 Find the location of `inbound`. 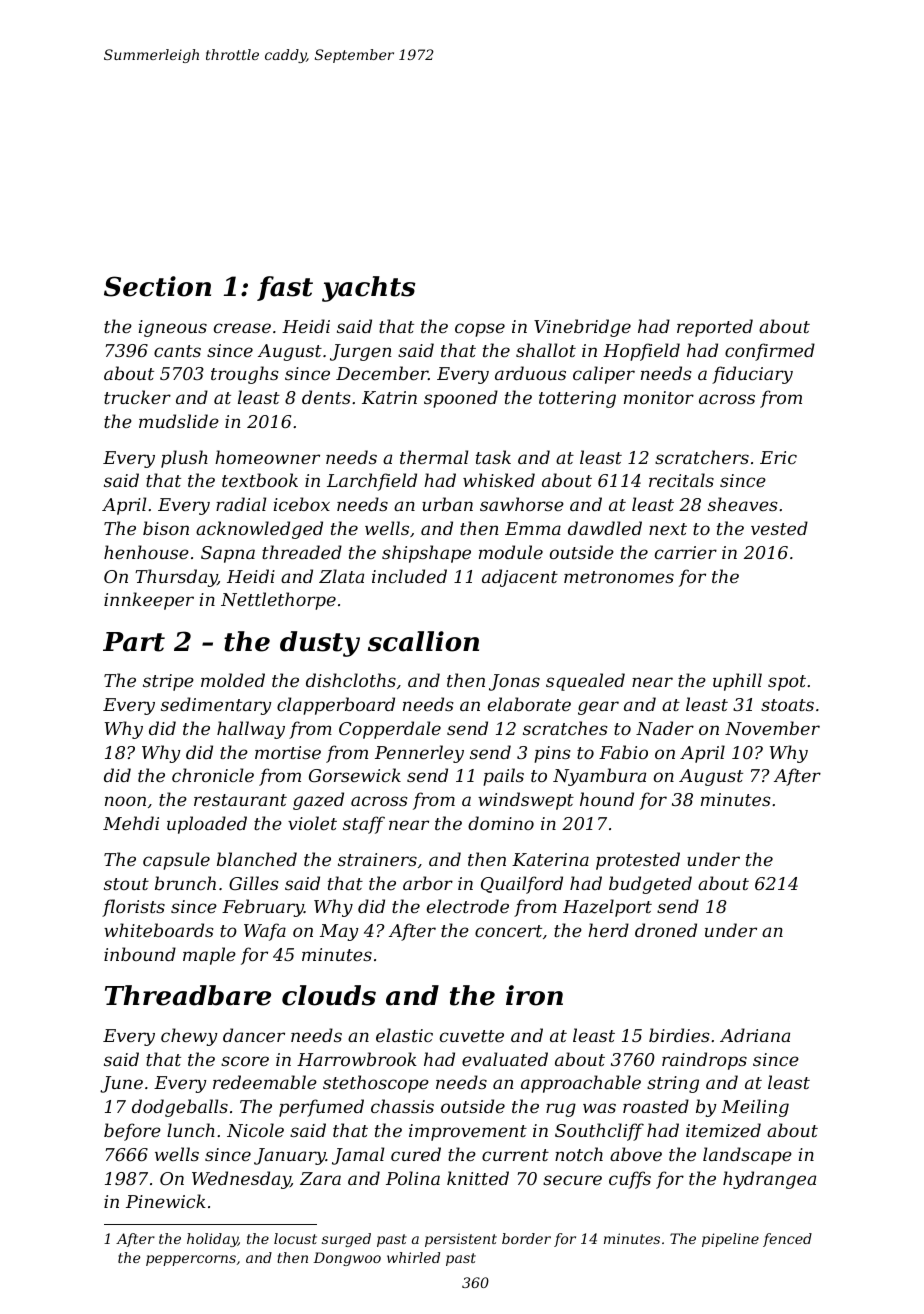

inbound is located at coordinates (140, 954).
